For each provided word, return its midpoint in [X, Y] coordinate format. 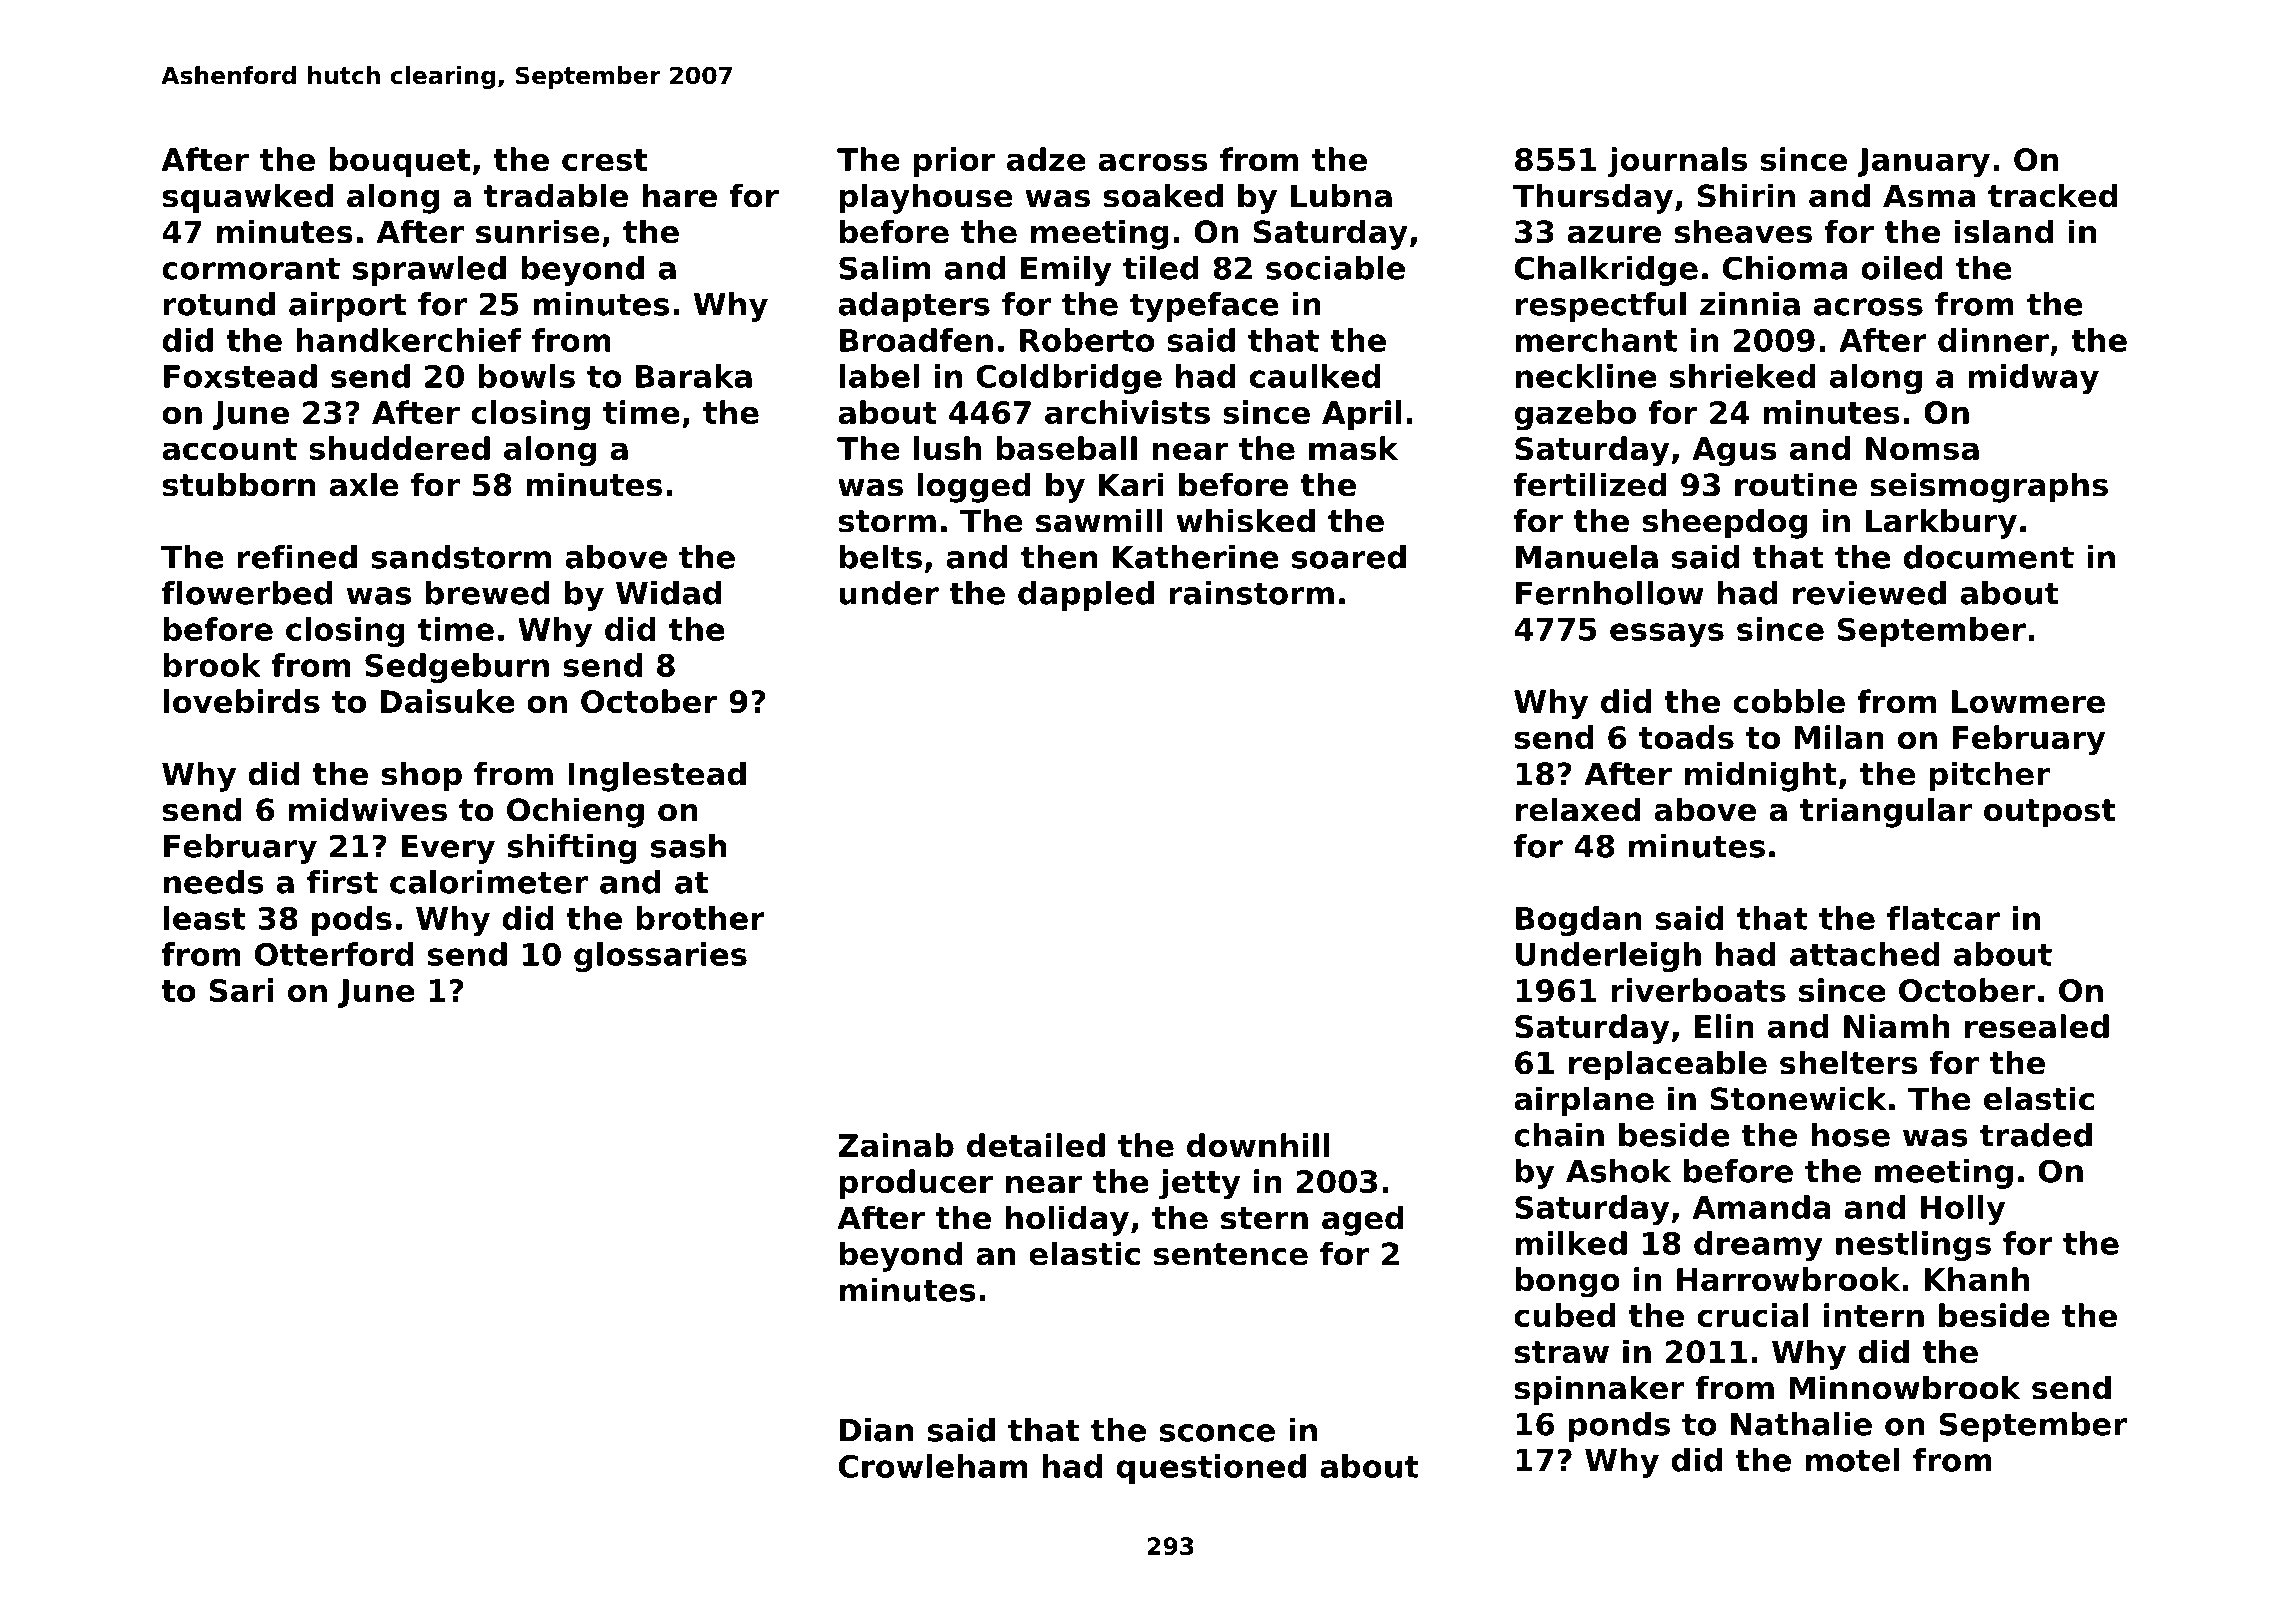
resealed [2037, 1026]
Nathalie [1801, 1424]
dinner [1993, 340]
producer [916, 1184]
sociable [1335, 268]
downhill [1258, 1145]
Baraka [694, 376]
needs [214, 882]
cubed [1564, 1315]
